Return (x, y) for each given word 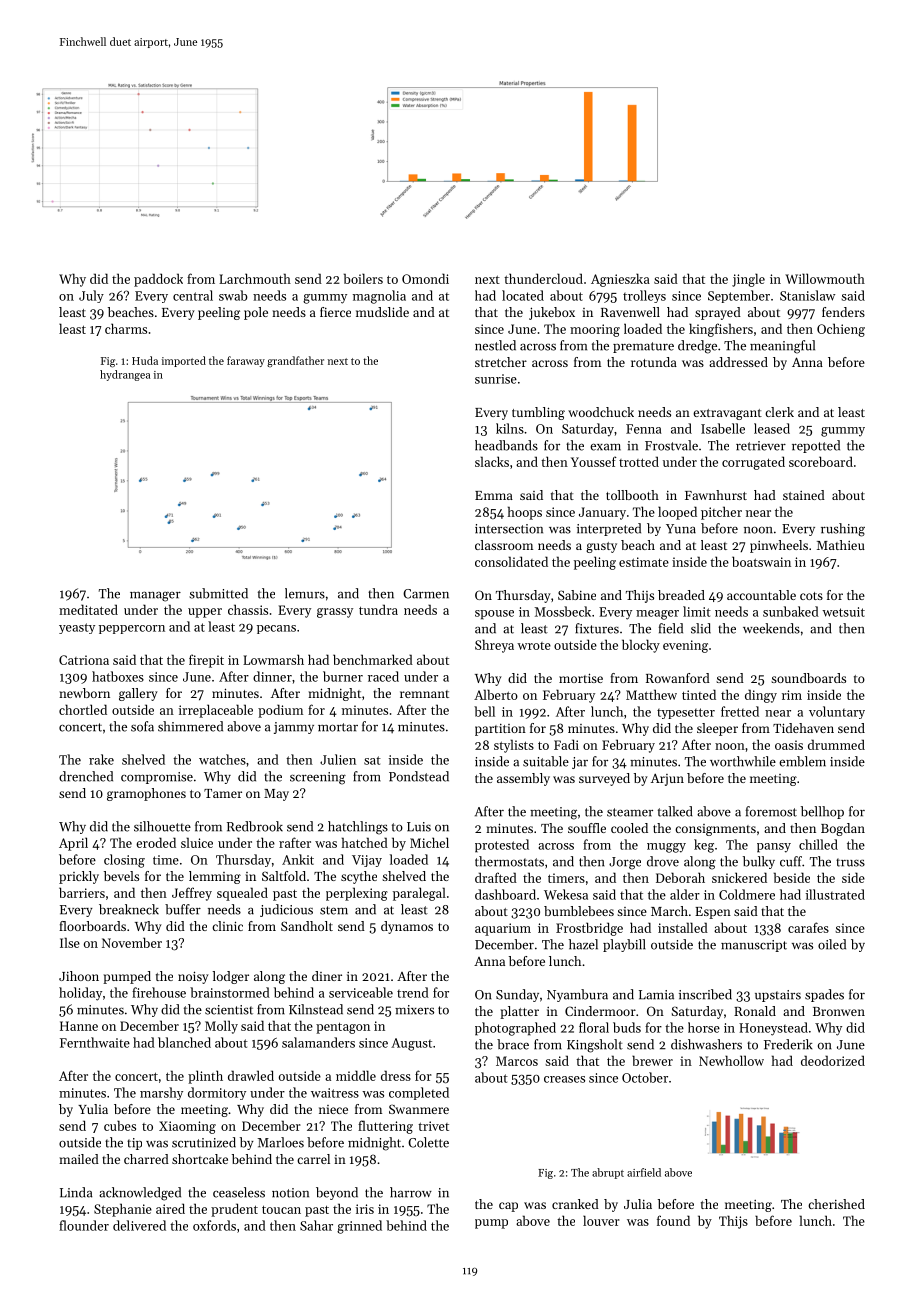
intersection (509, 529)
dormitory (217, 1093)
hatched (365, 842)
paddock (158, 280)
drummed (836, 744)
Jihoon (79, 976)
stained (804, 495)
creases (564, 1079)
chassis (248, 609)
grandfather (295, 361)
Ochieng (841, 330)
